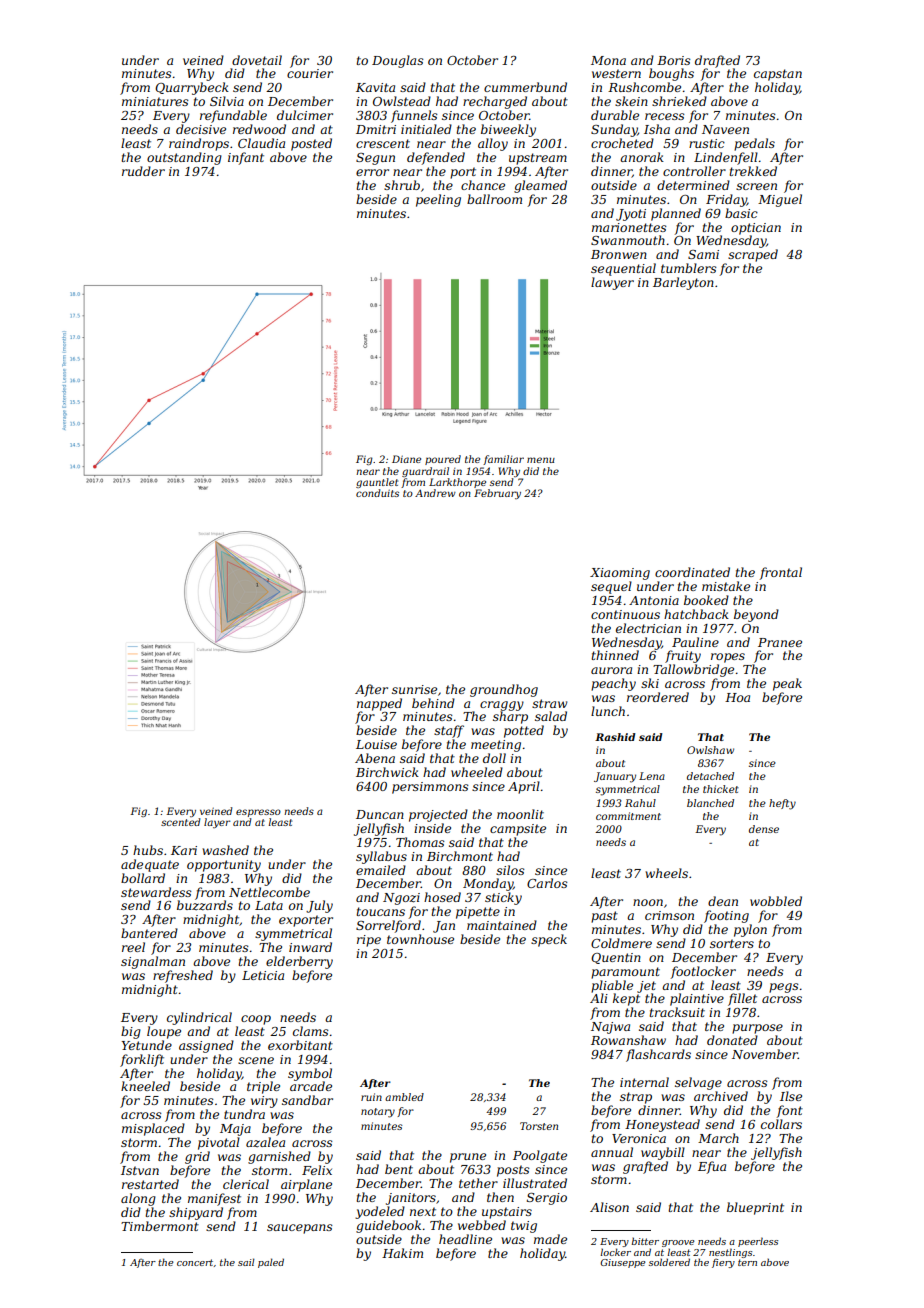 This screenshot has width=924, height=1308. Describe the element at coordinates (398, 61) in the screenshot. I see `Douglas` at that location.
